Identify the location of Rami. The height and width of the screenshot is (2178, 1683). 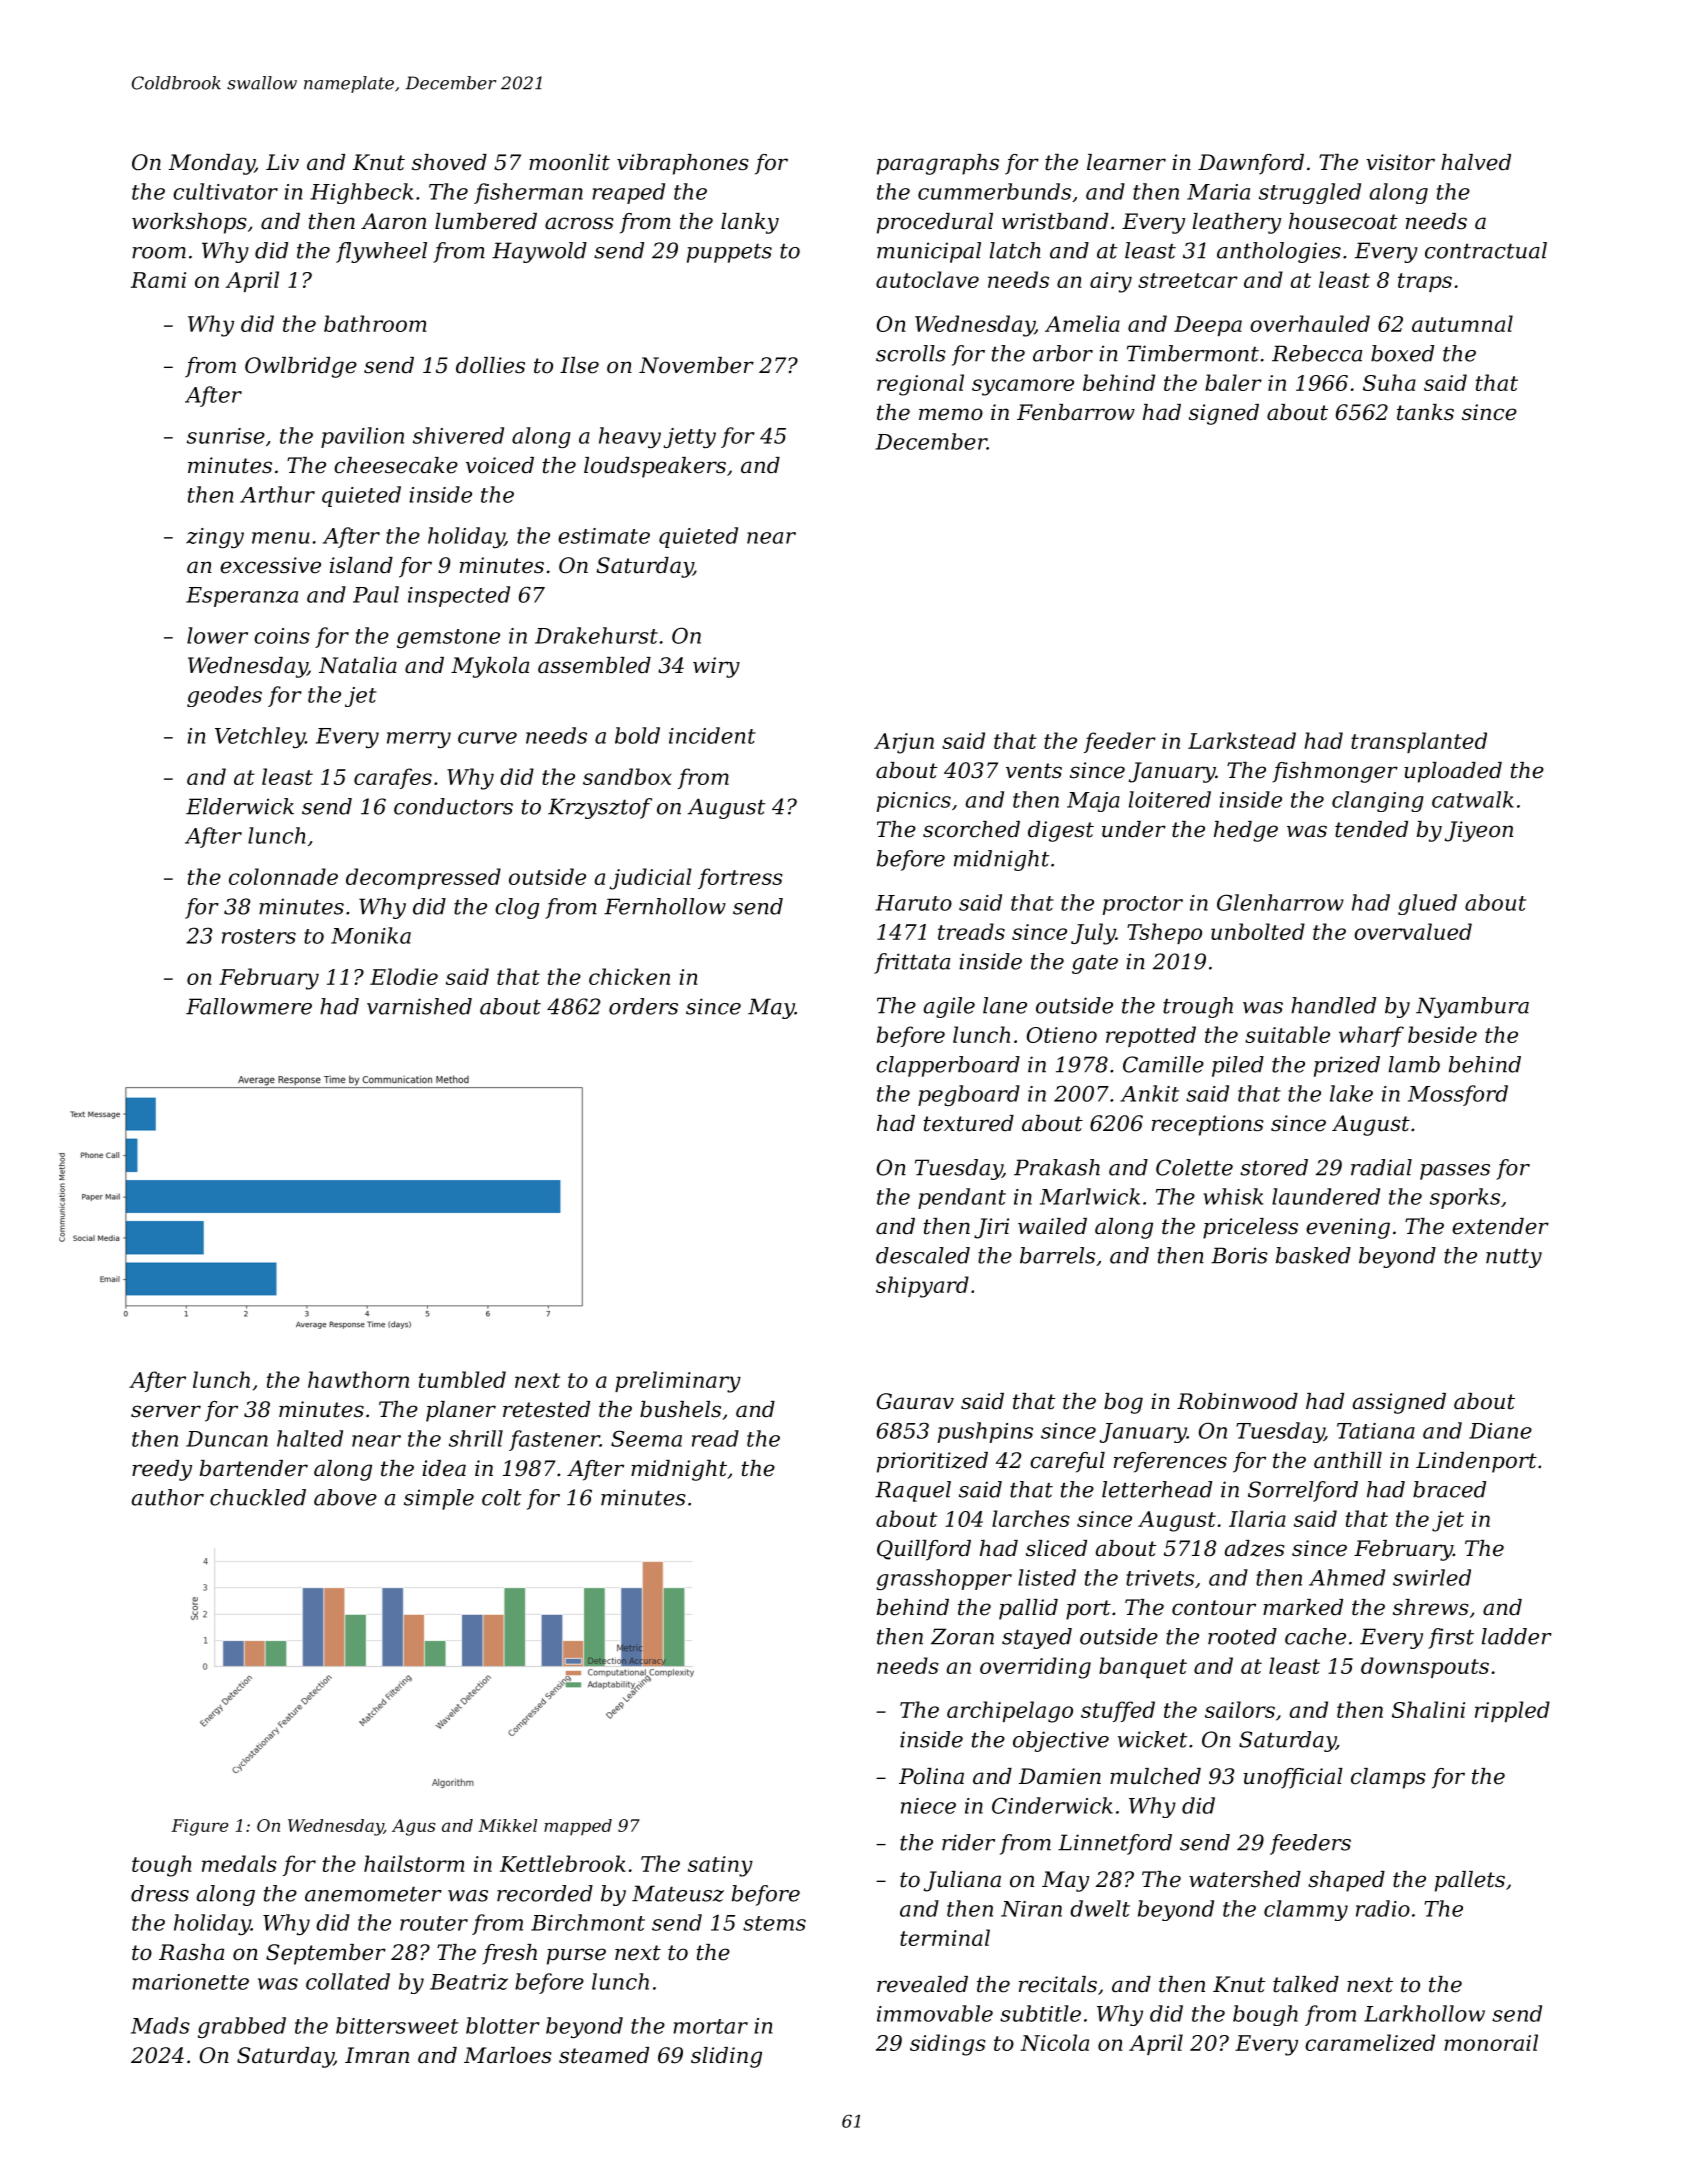
(158, 280).
